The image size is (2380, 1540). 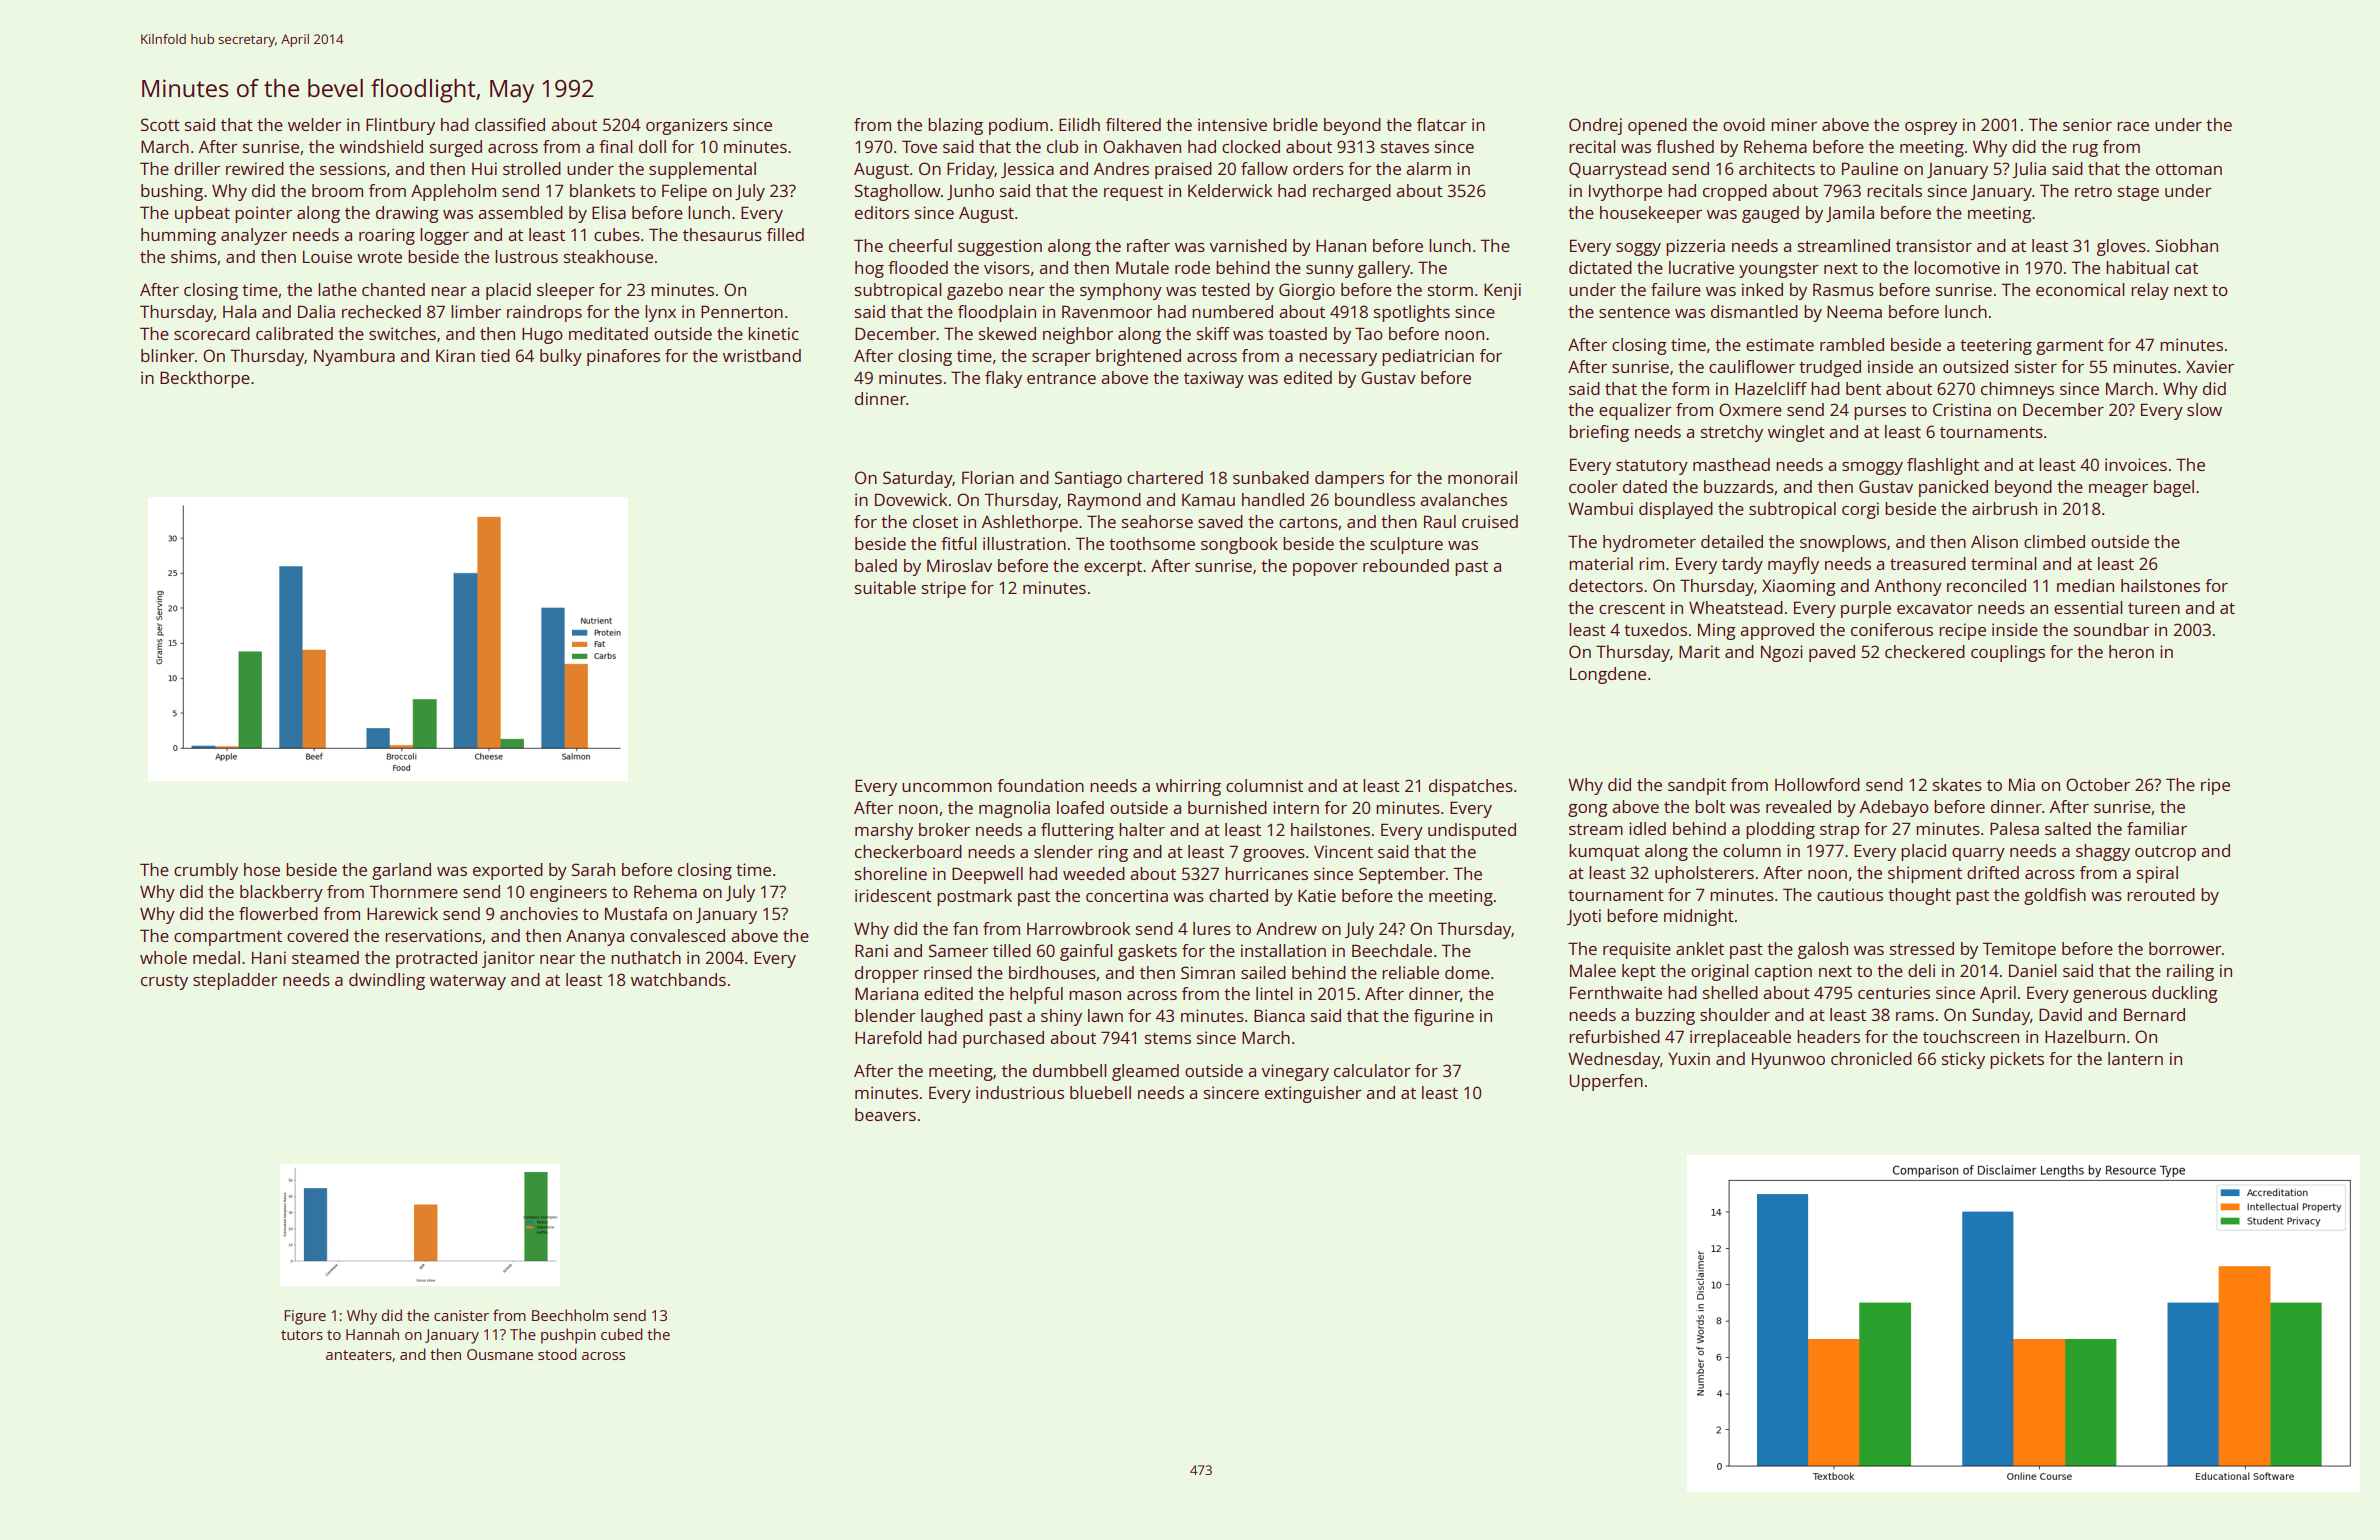 What do you see at coordinates (302, 1335) in the screenshot?
I see `tutors` at bounding box center [302, 1335].
